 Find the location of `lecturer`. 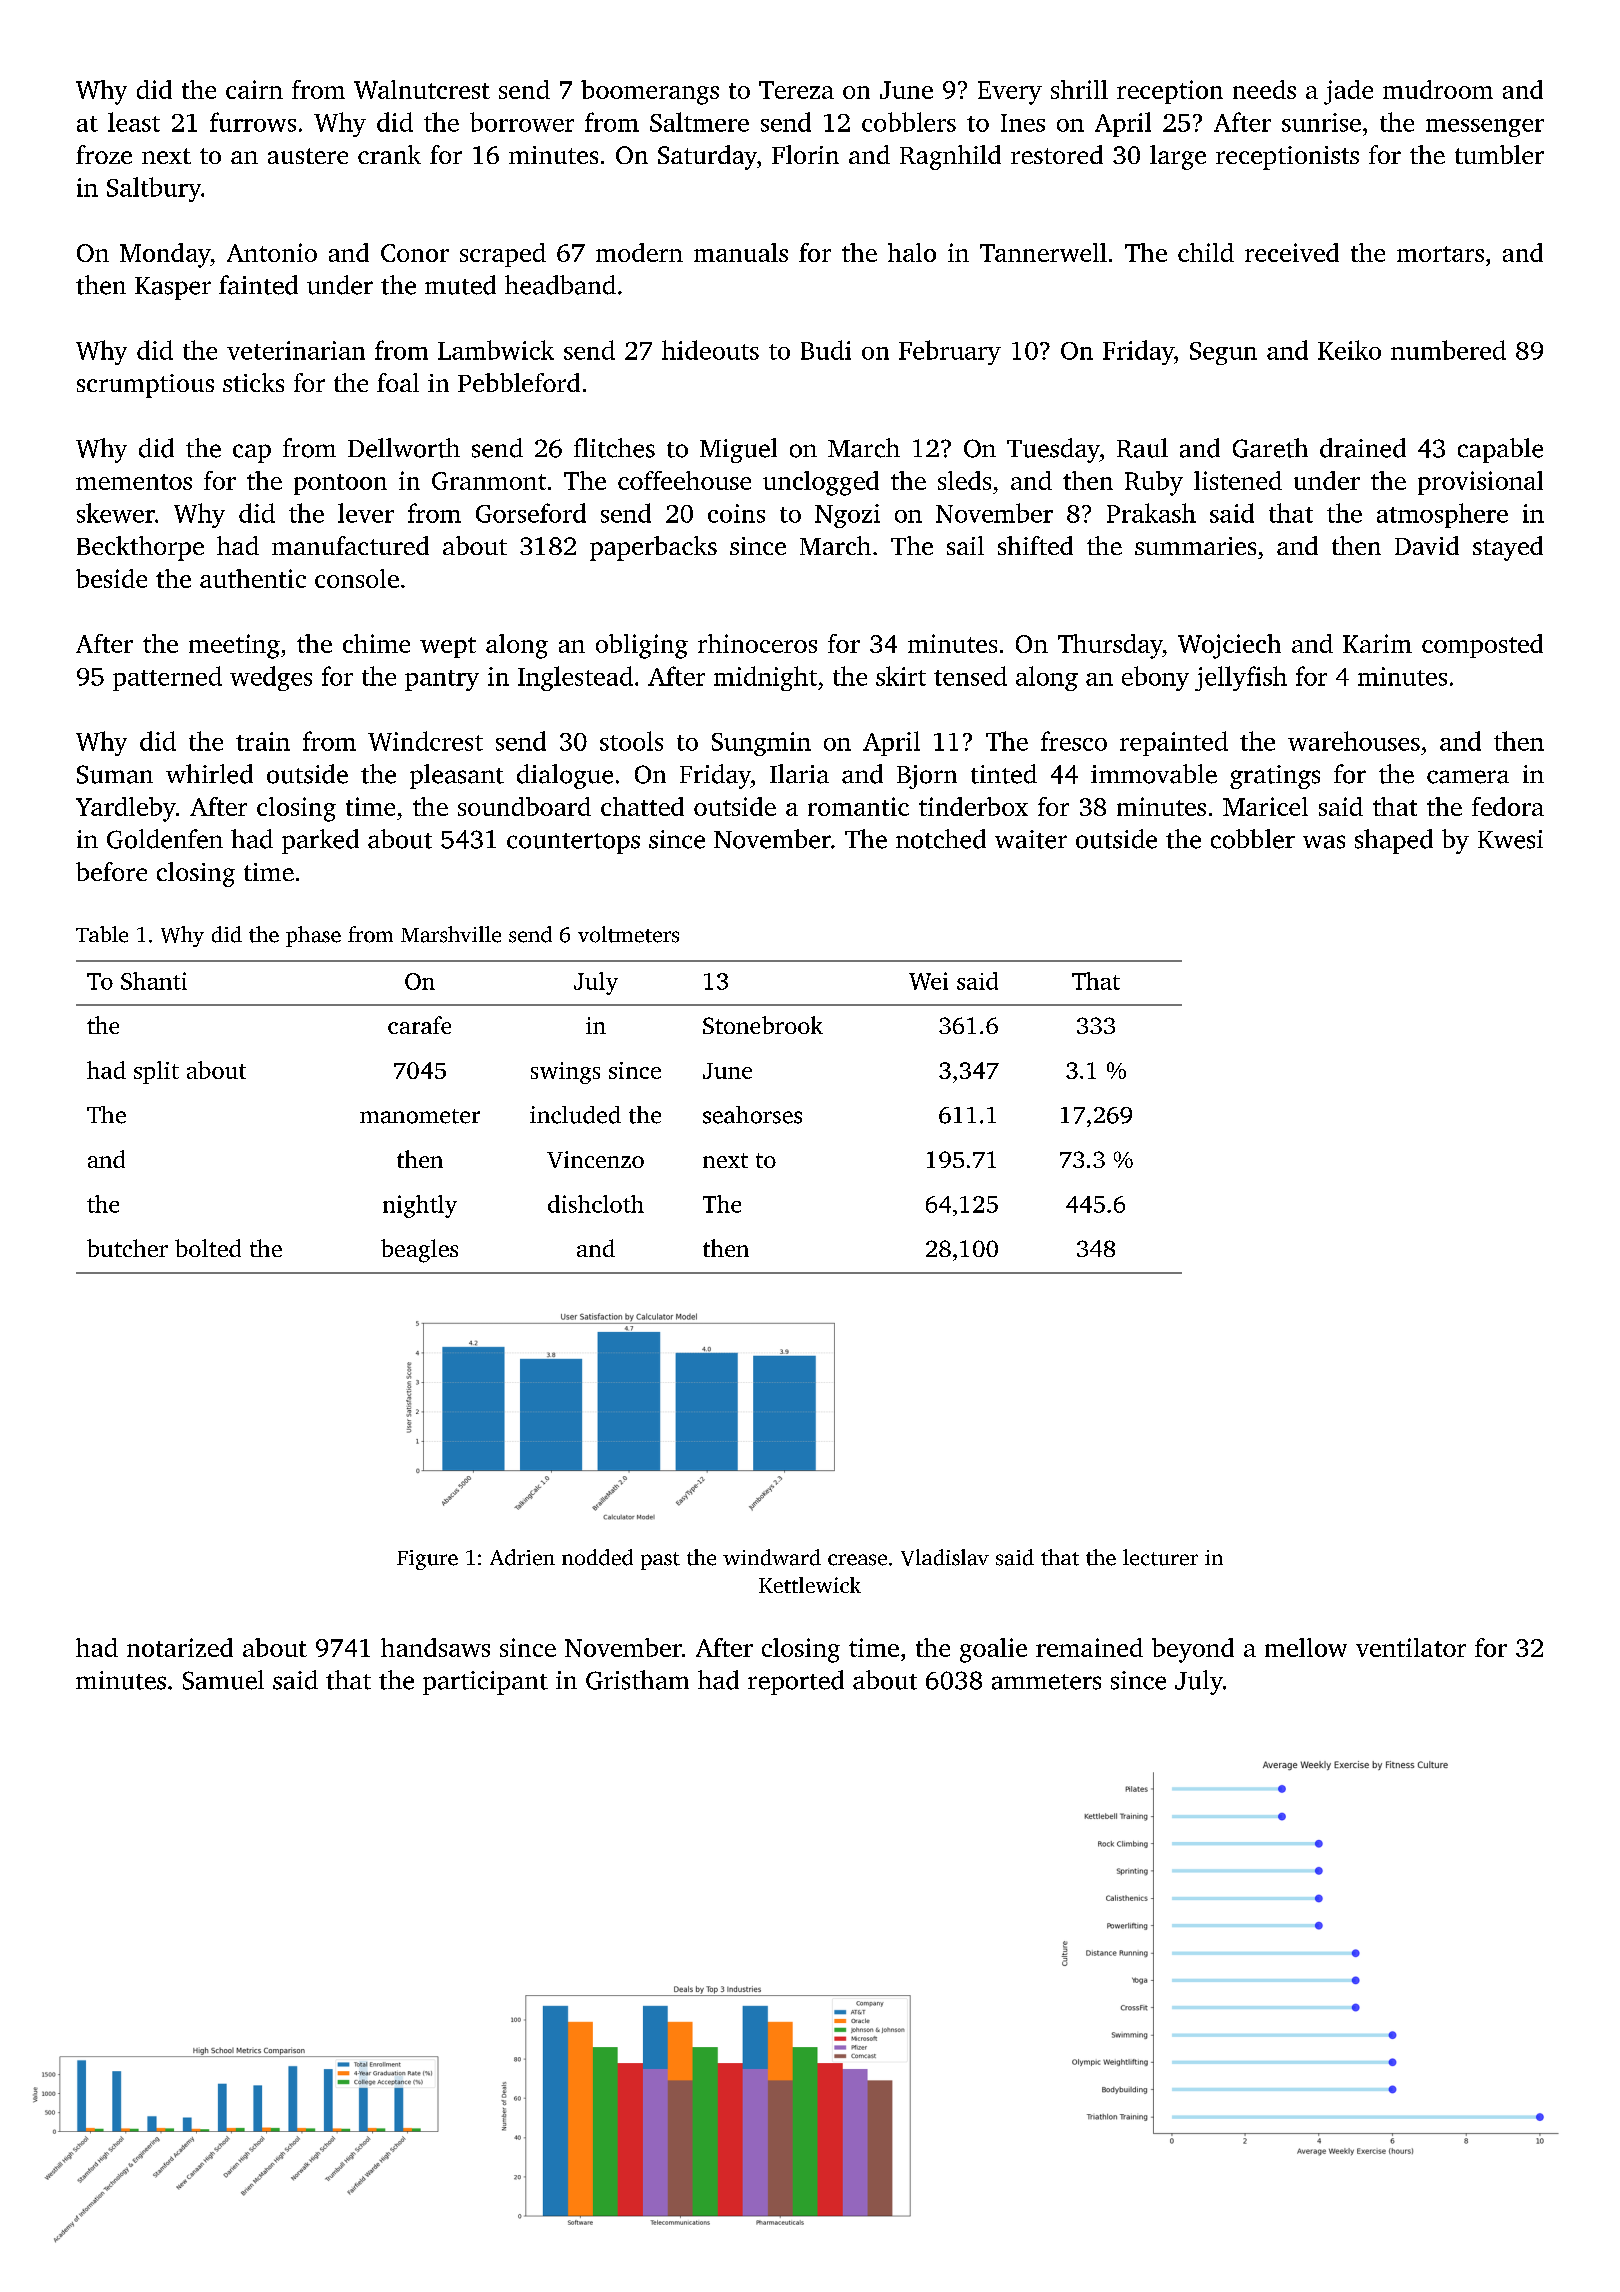

lecturer is located at coordinates (1160, 1557).
